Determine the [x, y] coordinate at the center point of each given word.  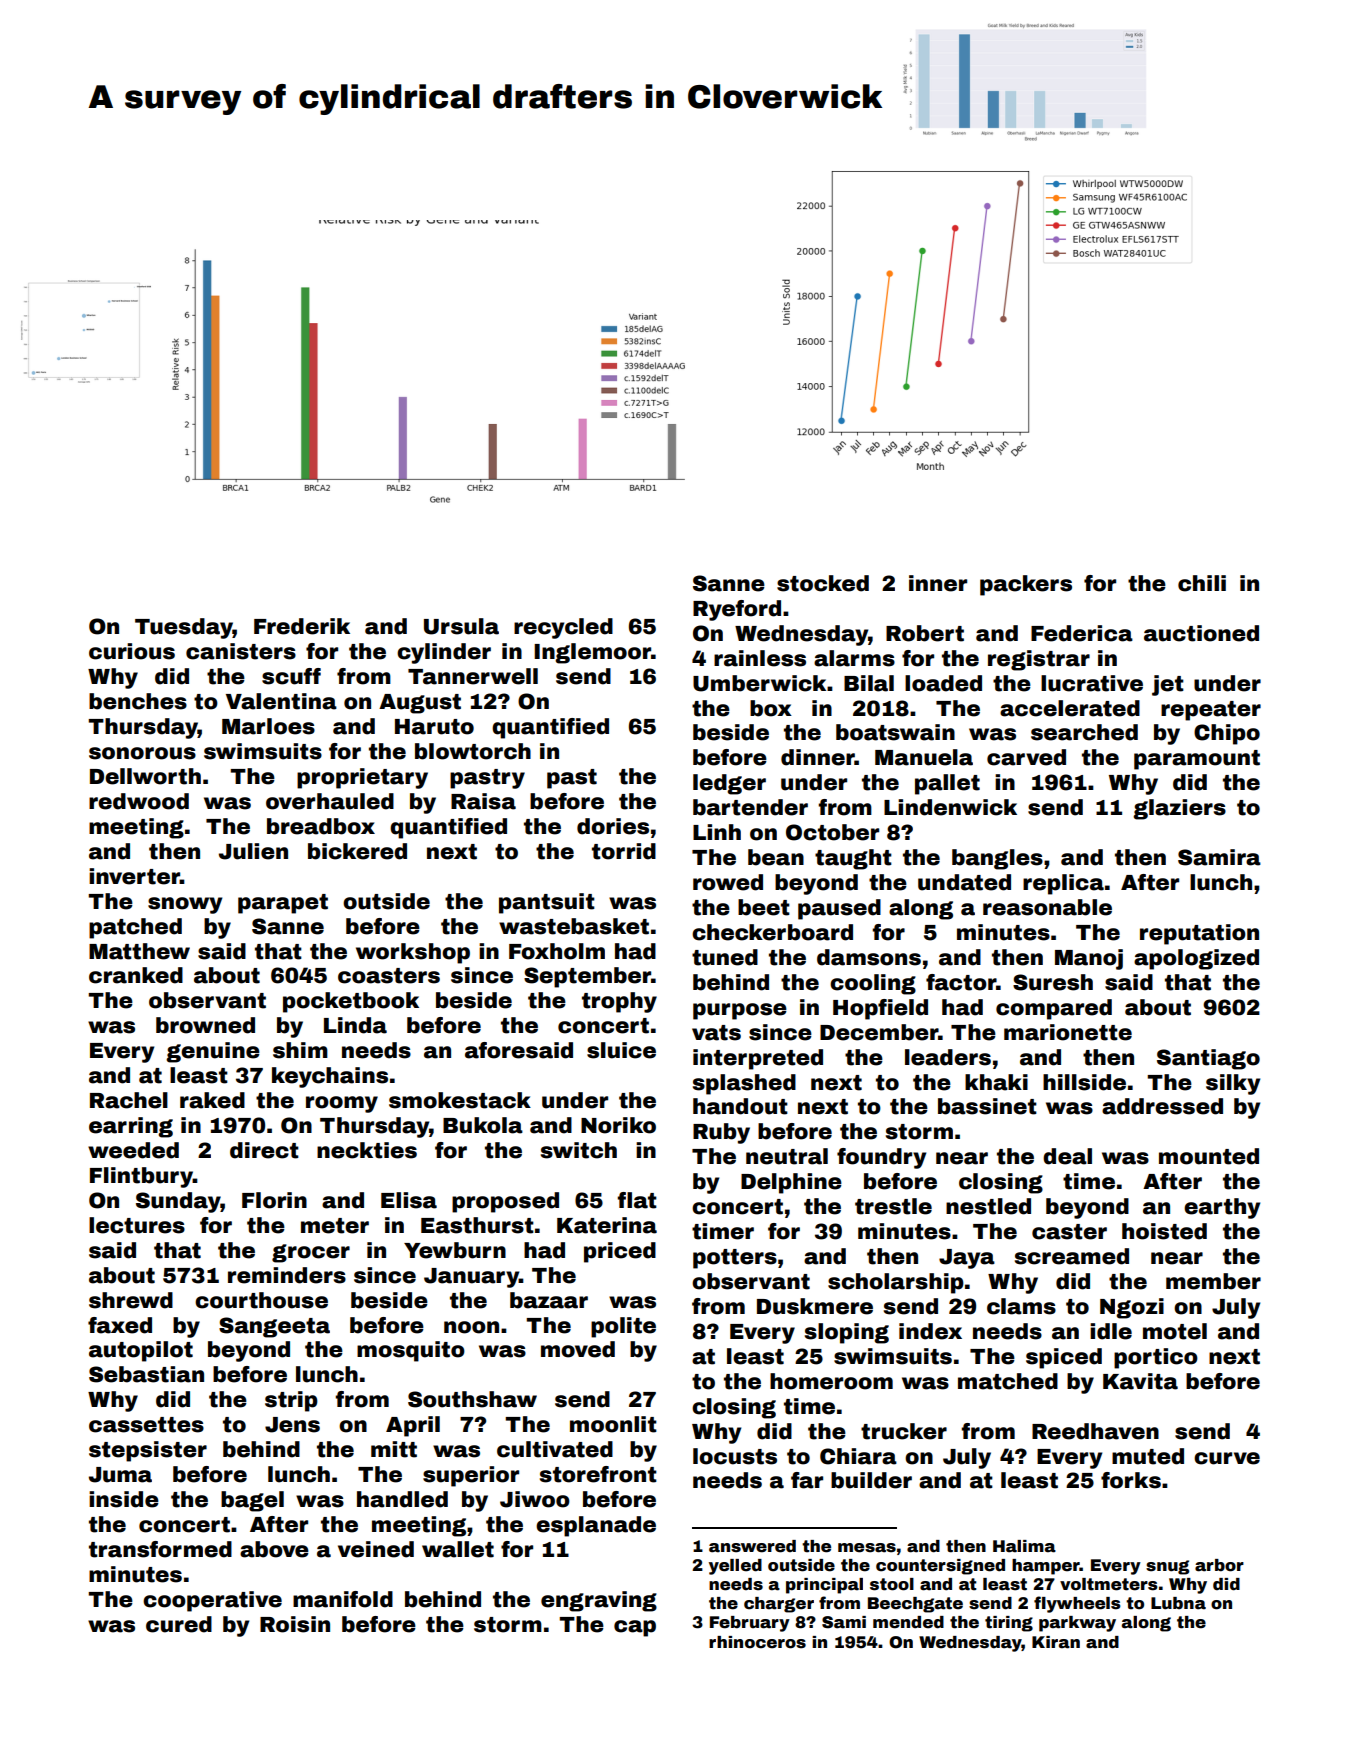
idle [1111, 1331]
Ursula [461, 626]
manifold [343, 1599]
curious [132, 651]
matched [1008, 1381]
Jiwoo [535, 1499]
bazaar [549, 1300]
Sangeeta [274, 1327]
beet [764, 907]
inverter [134, 876]
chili [1202, 583]
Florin [274, 1200]
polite [623, 1327]
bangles [997, 859]
